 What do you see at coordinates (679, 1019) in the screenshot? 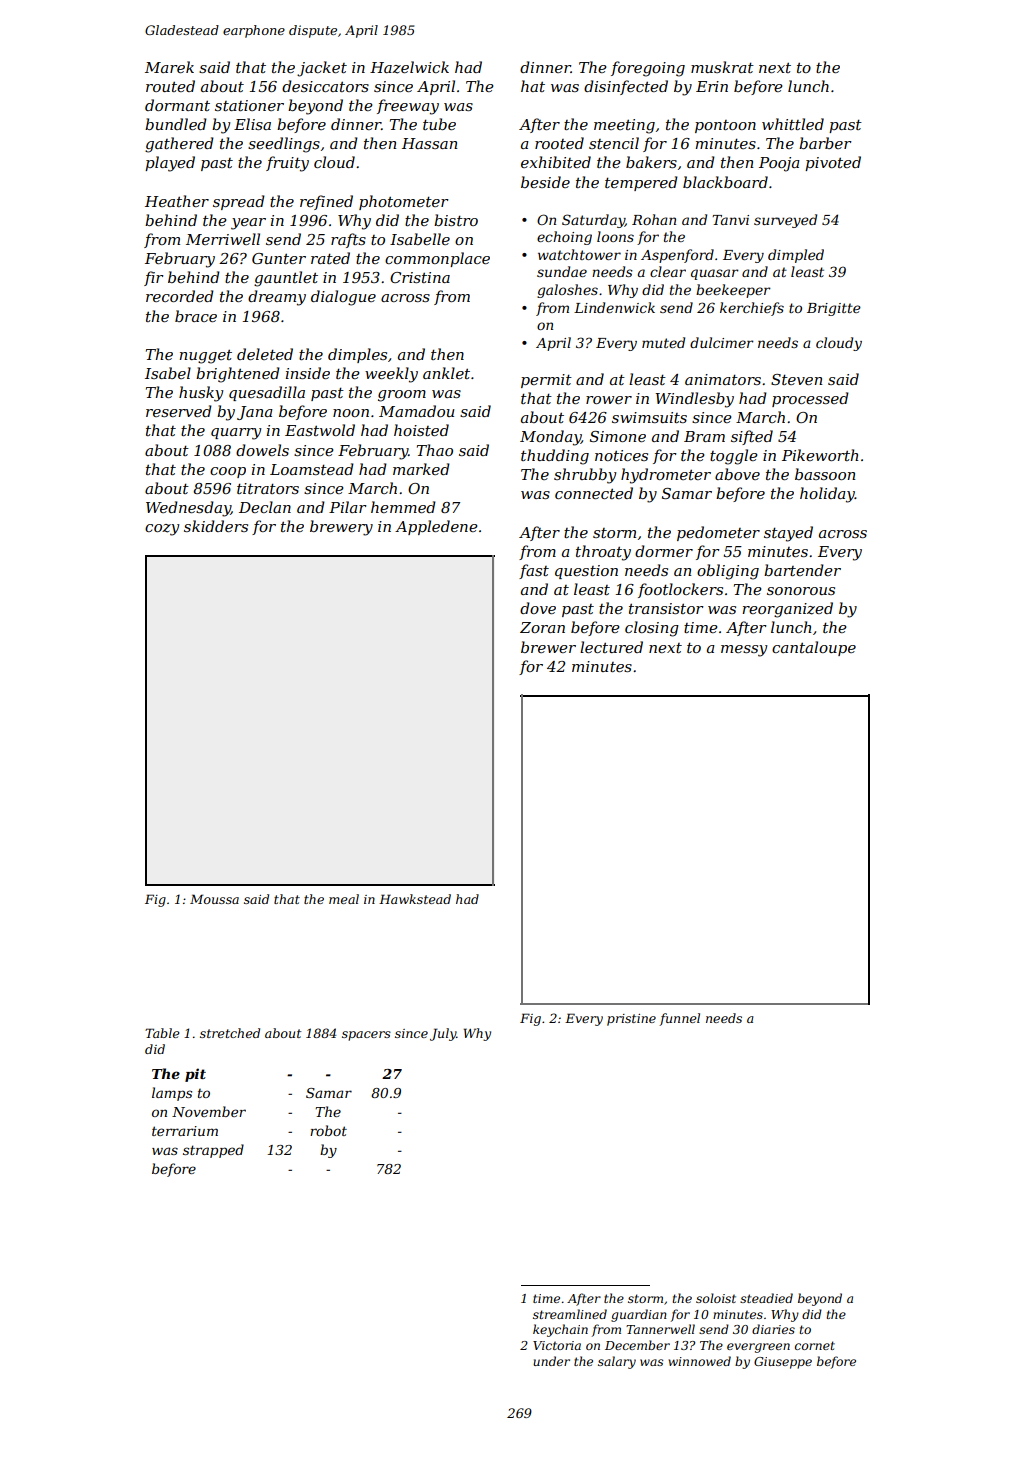
I see `funnel` at bounding box center [679, 1019].
